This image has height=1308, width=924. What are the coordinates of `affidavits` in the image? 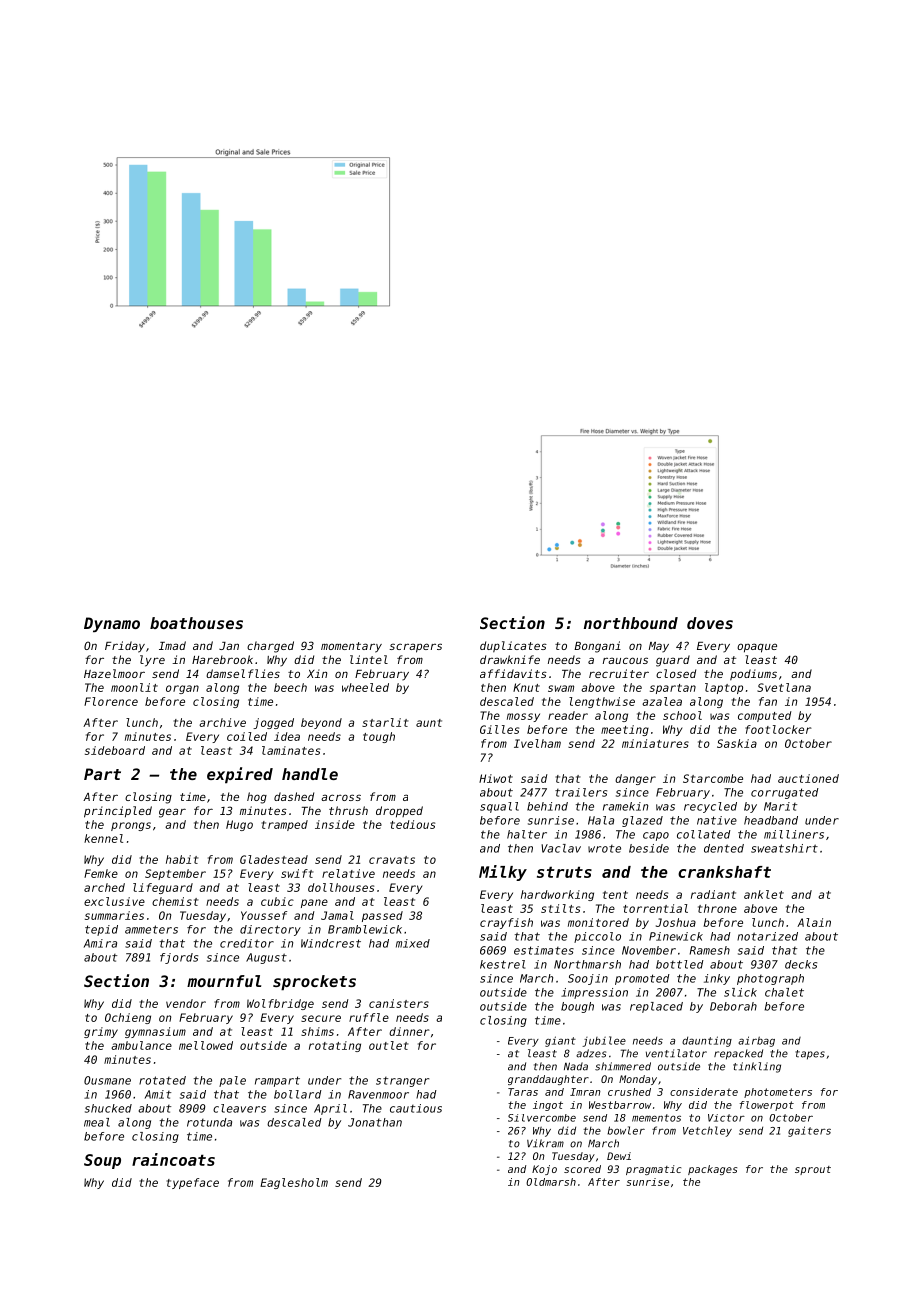 It's located at (513, 673).
